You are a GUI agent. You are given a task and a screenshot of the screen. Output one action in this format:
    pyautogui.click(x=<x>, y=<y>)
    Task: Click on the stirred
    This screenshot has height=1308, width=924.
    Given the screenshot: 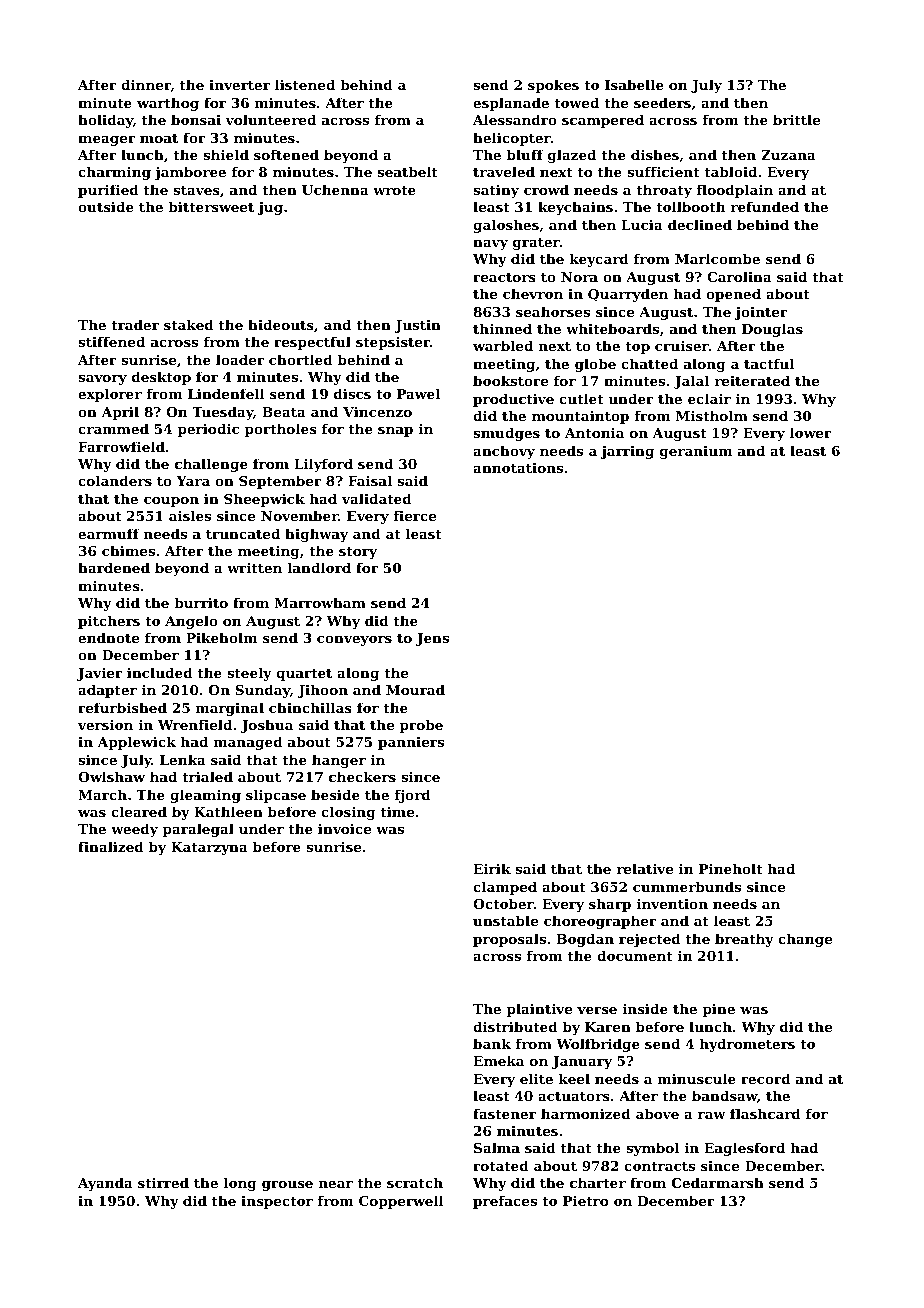 What is the action you would take?
    pyautogui.click(x=163, y=1182)
